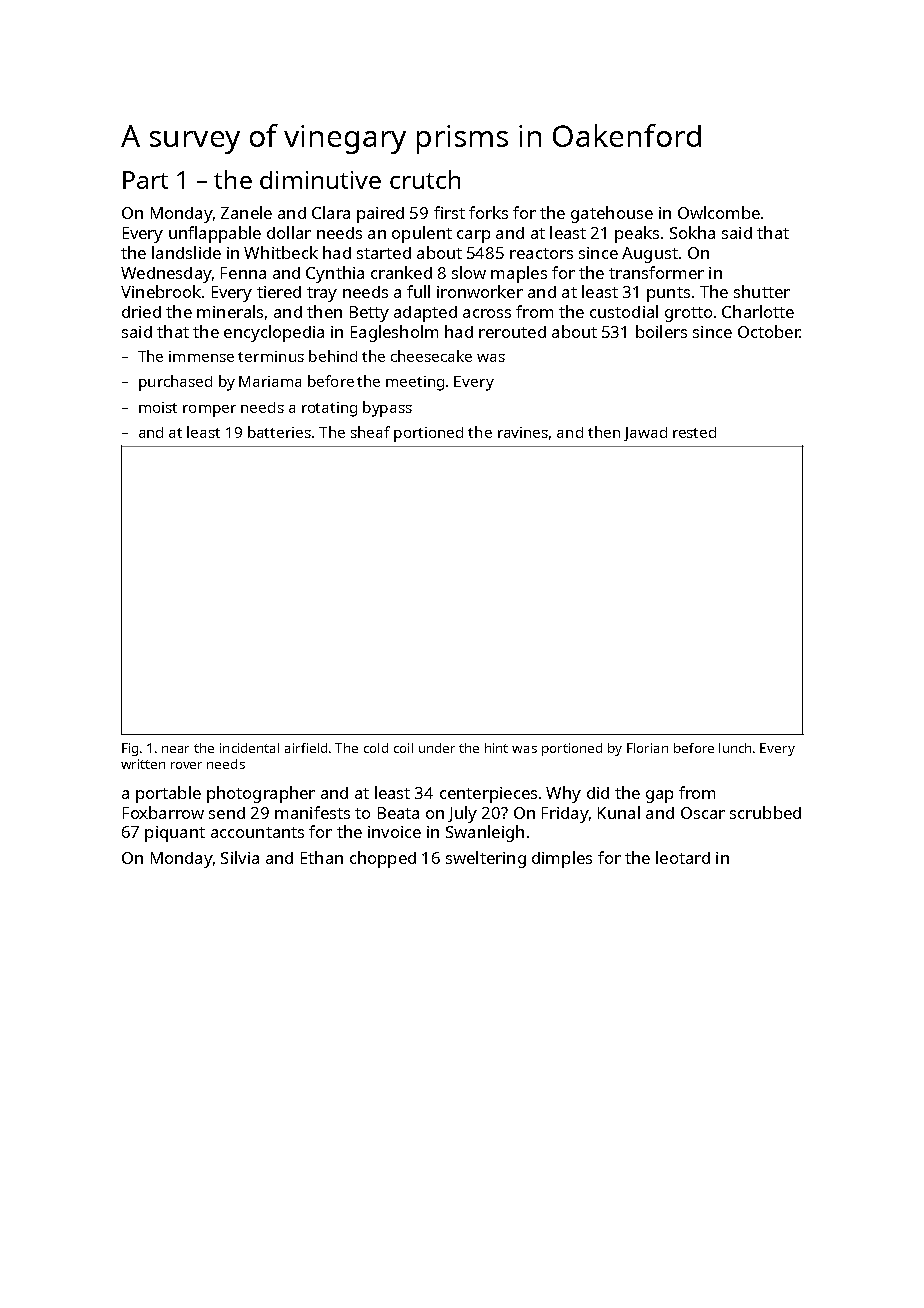 The image size is (924, 1308). Describe the element at coordinates (201, 356) in the document. I see `immense` at that location.
